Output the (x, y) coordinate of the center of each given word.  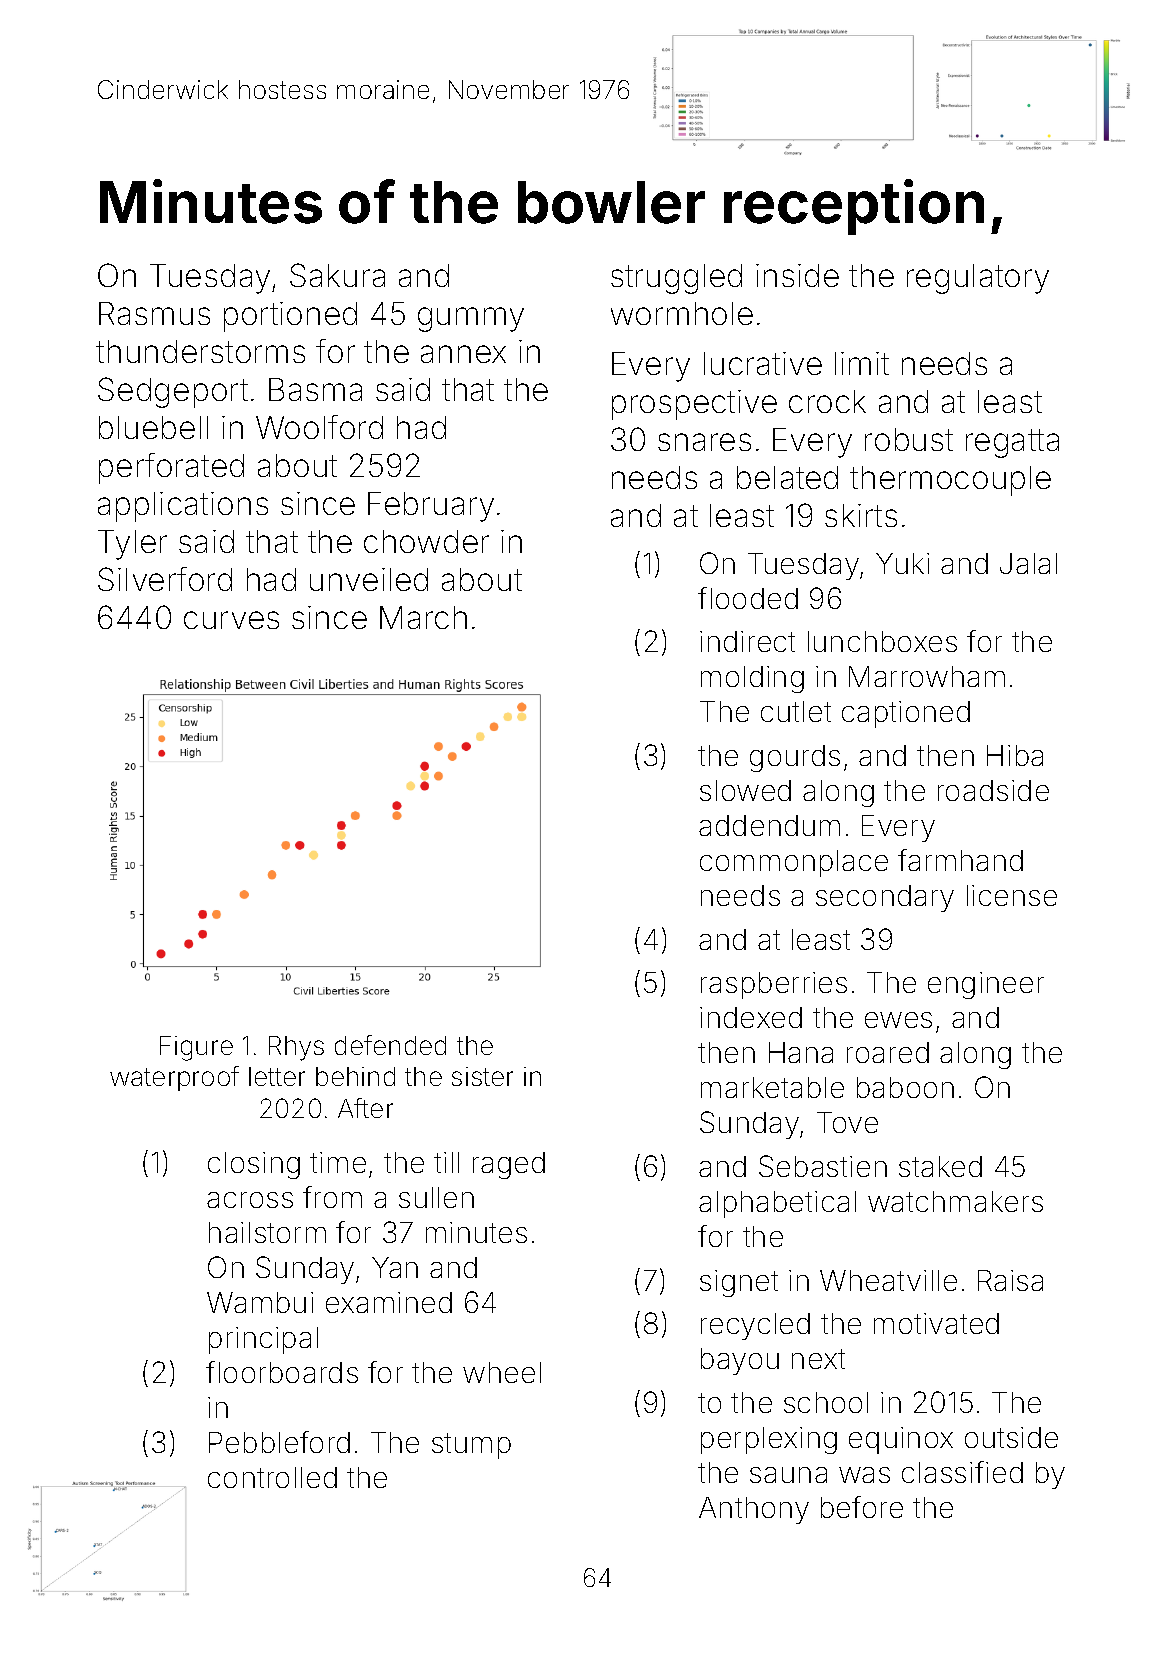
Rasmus (154, 313)
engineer (986, 985)
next (818, 1359)
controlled (272, 1477)
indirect (747, 641)
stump (471, 1446)
